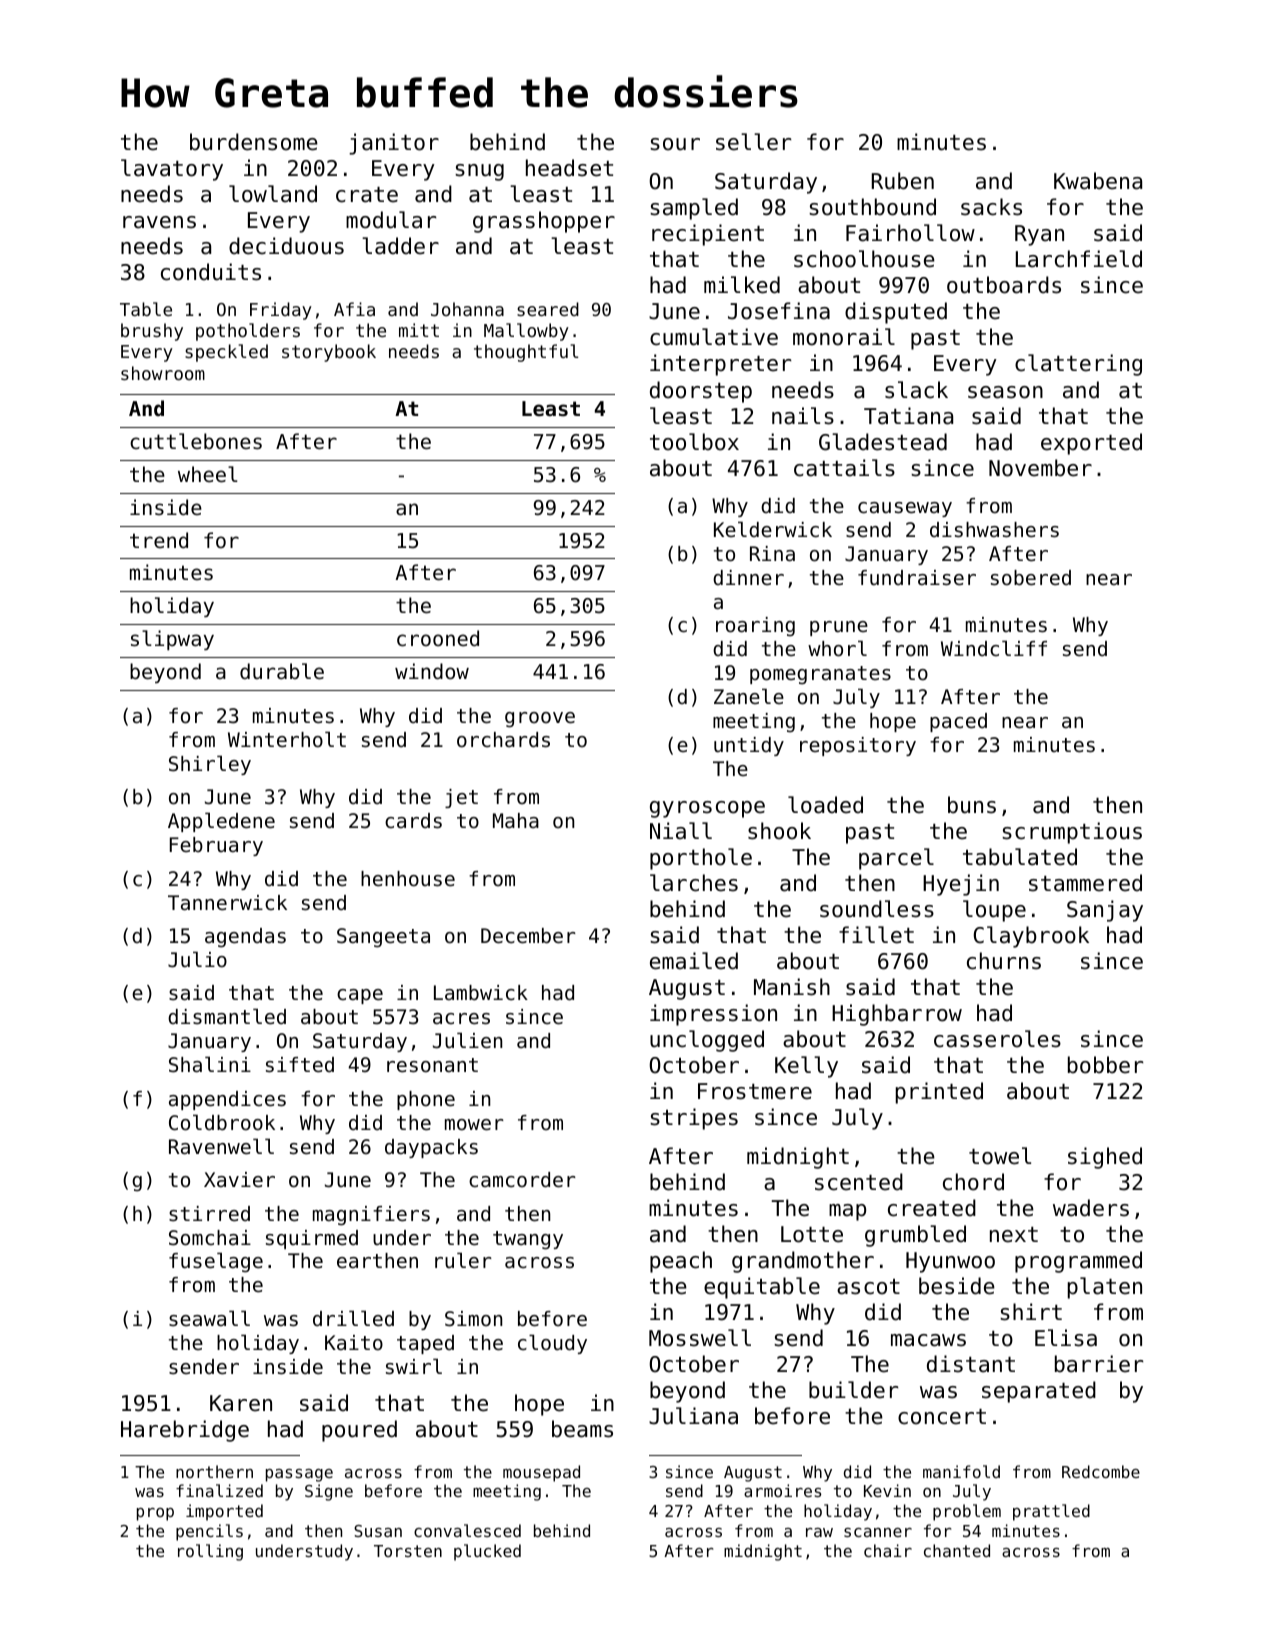 The height and width of the page is (1635, 1264). What do you see at coordinates (526, 353) in the page?
I see `thoughtful` at bounding box center [526, 353].
